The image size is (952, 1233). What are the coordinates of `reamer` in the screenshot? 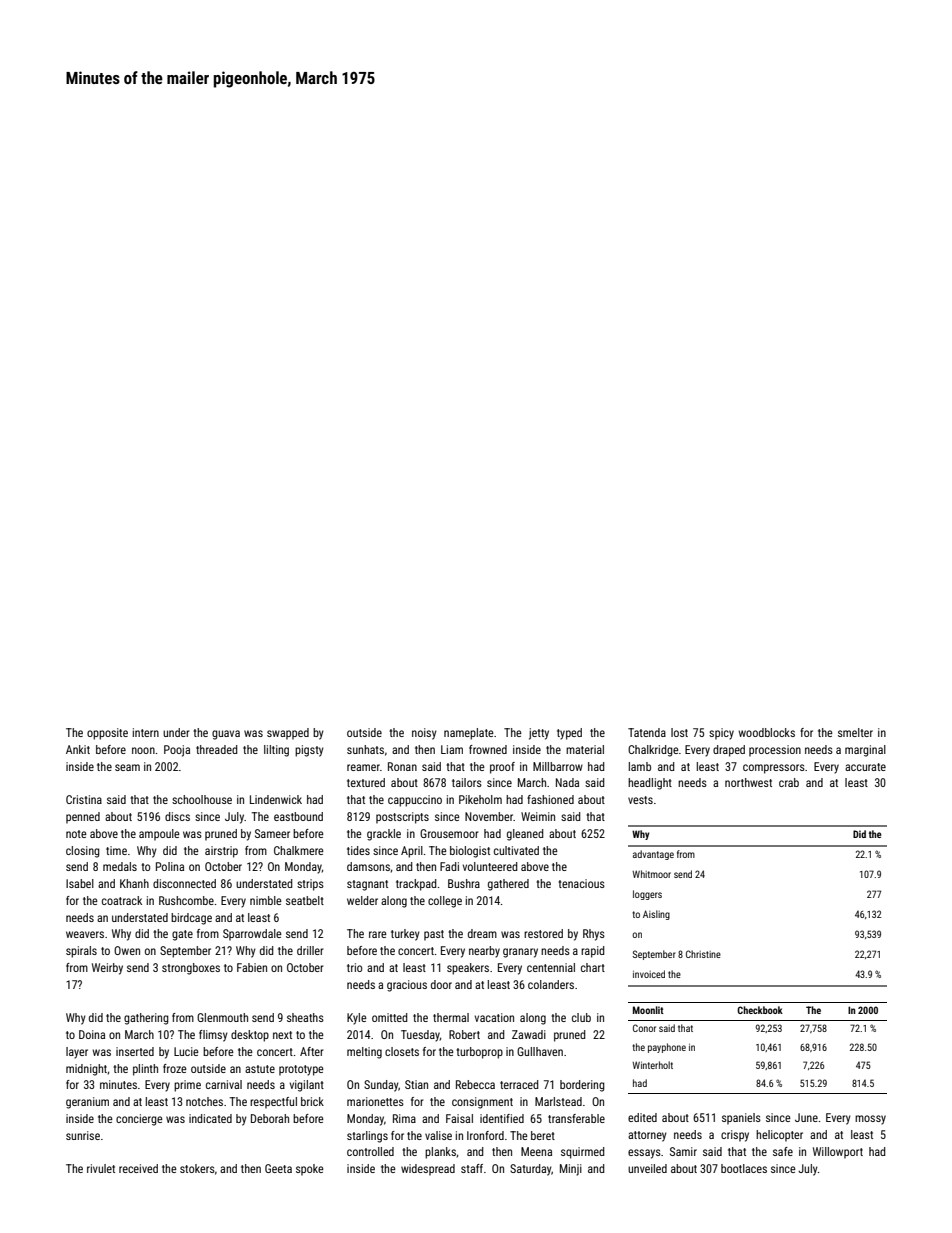 It's located at (363, 767).
